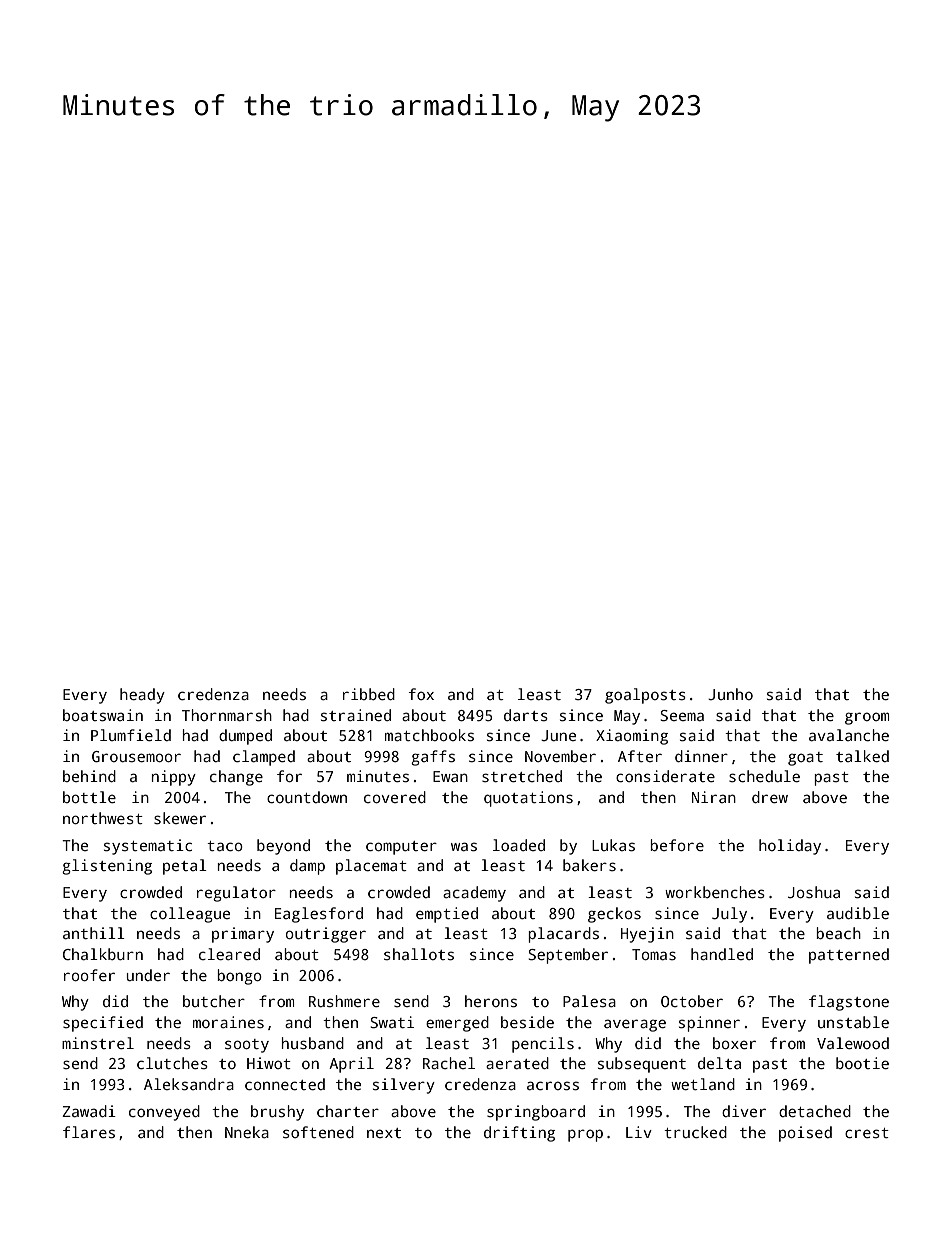  What do you see at coordinates (107, 867) in the document?
I see `glistening` at bounding box center [107, 867].
